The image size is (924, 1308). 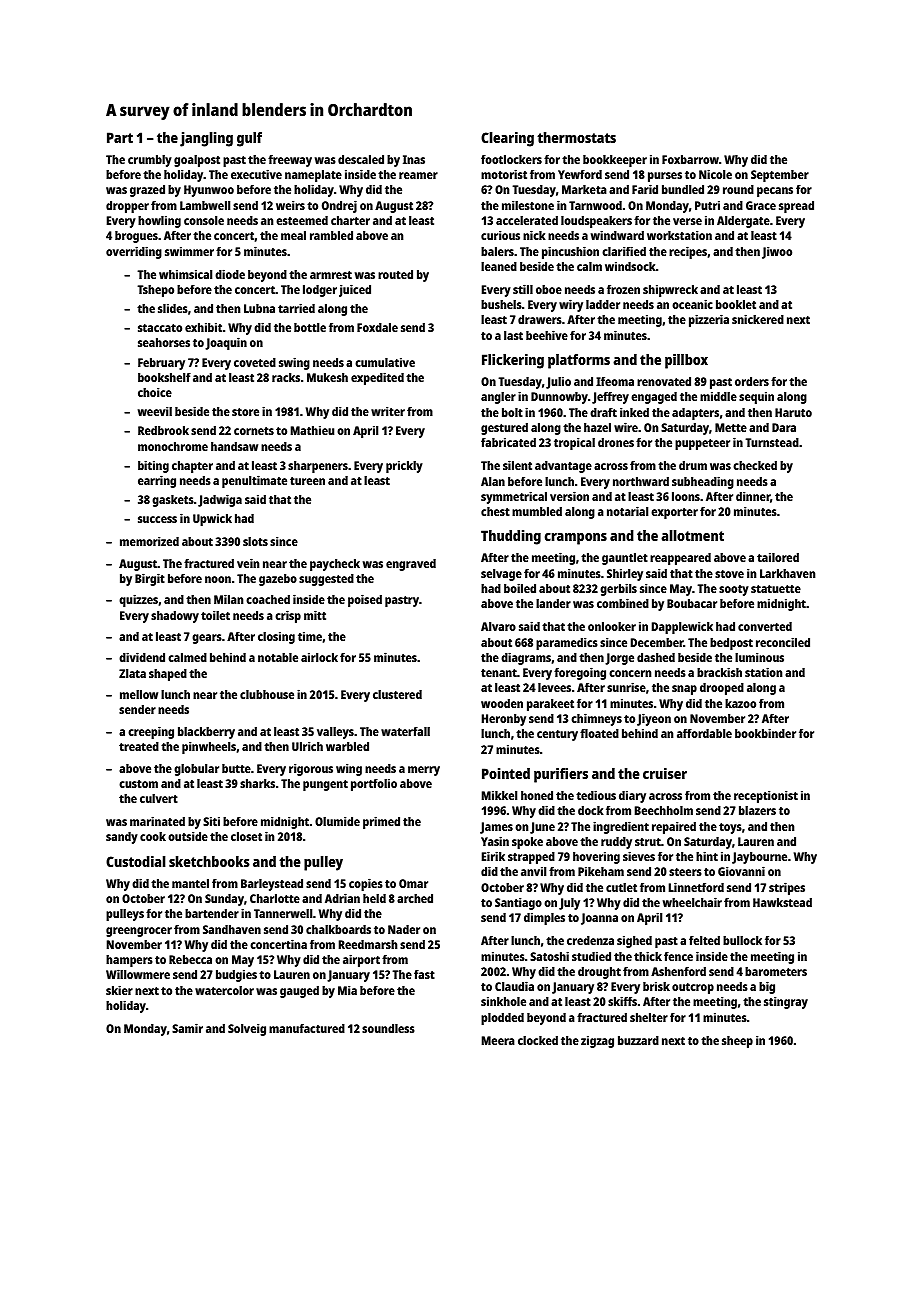 What do you see at coordinates (192, 467) in the page?
I see `chapter` at bounding box center [192, 467].
